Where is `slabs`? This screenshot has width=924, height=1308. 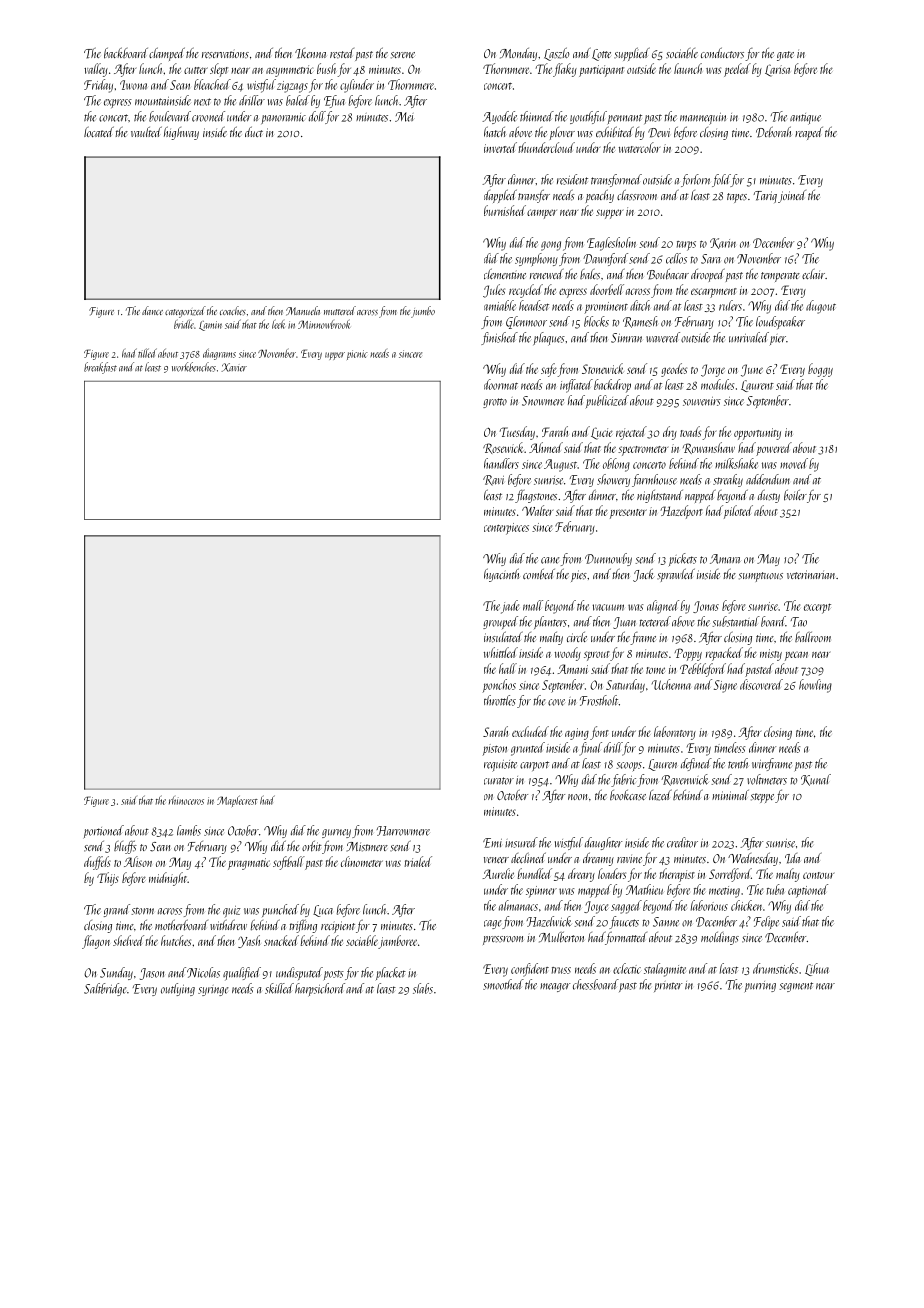 slabs is located at coordinates (423, 988).
